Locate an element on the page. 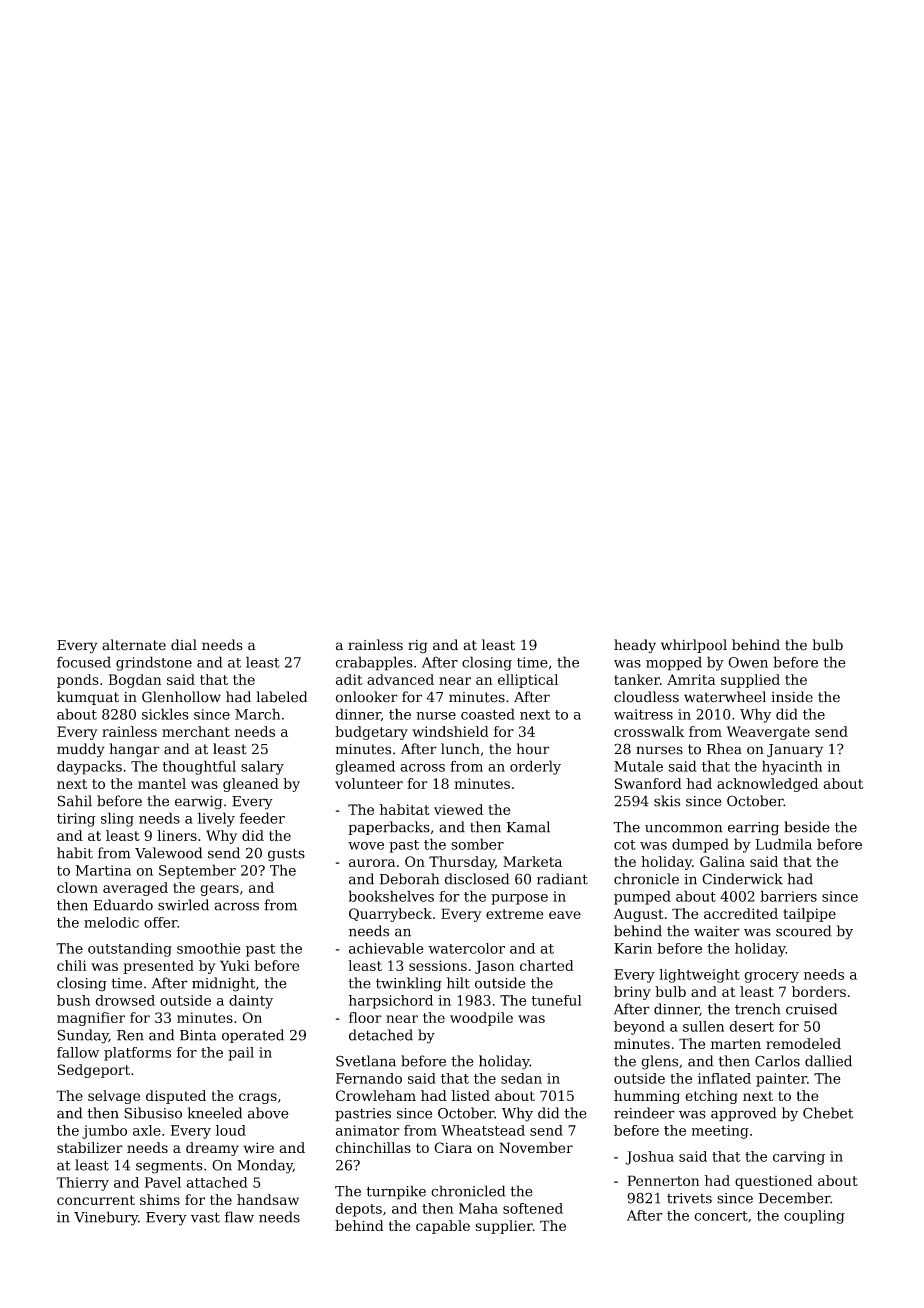  pumped is located at coordinates (642, 897).
